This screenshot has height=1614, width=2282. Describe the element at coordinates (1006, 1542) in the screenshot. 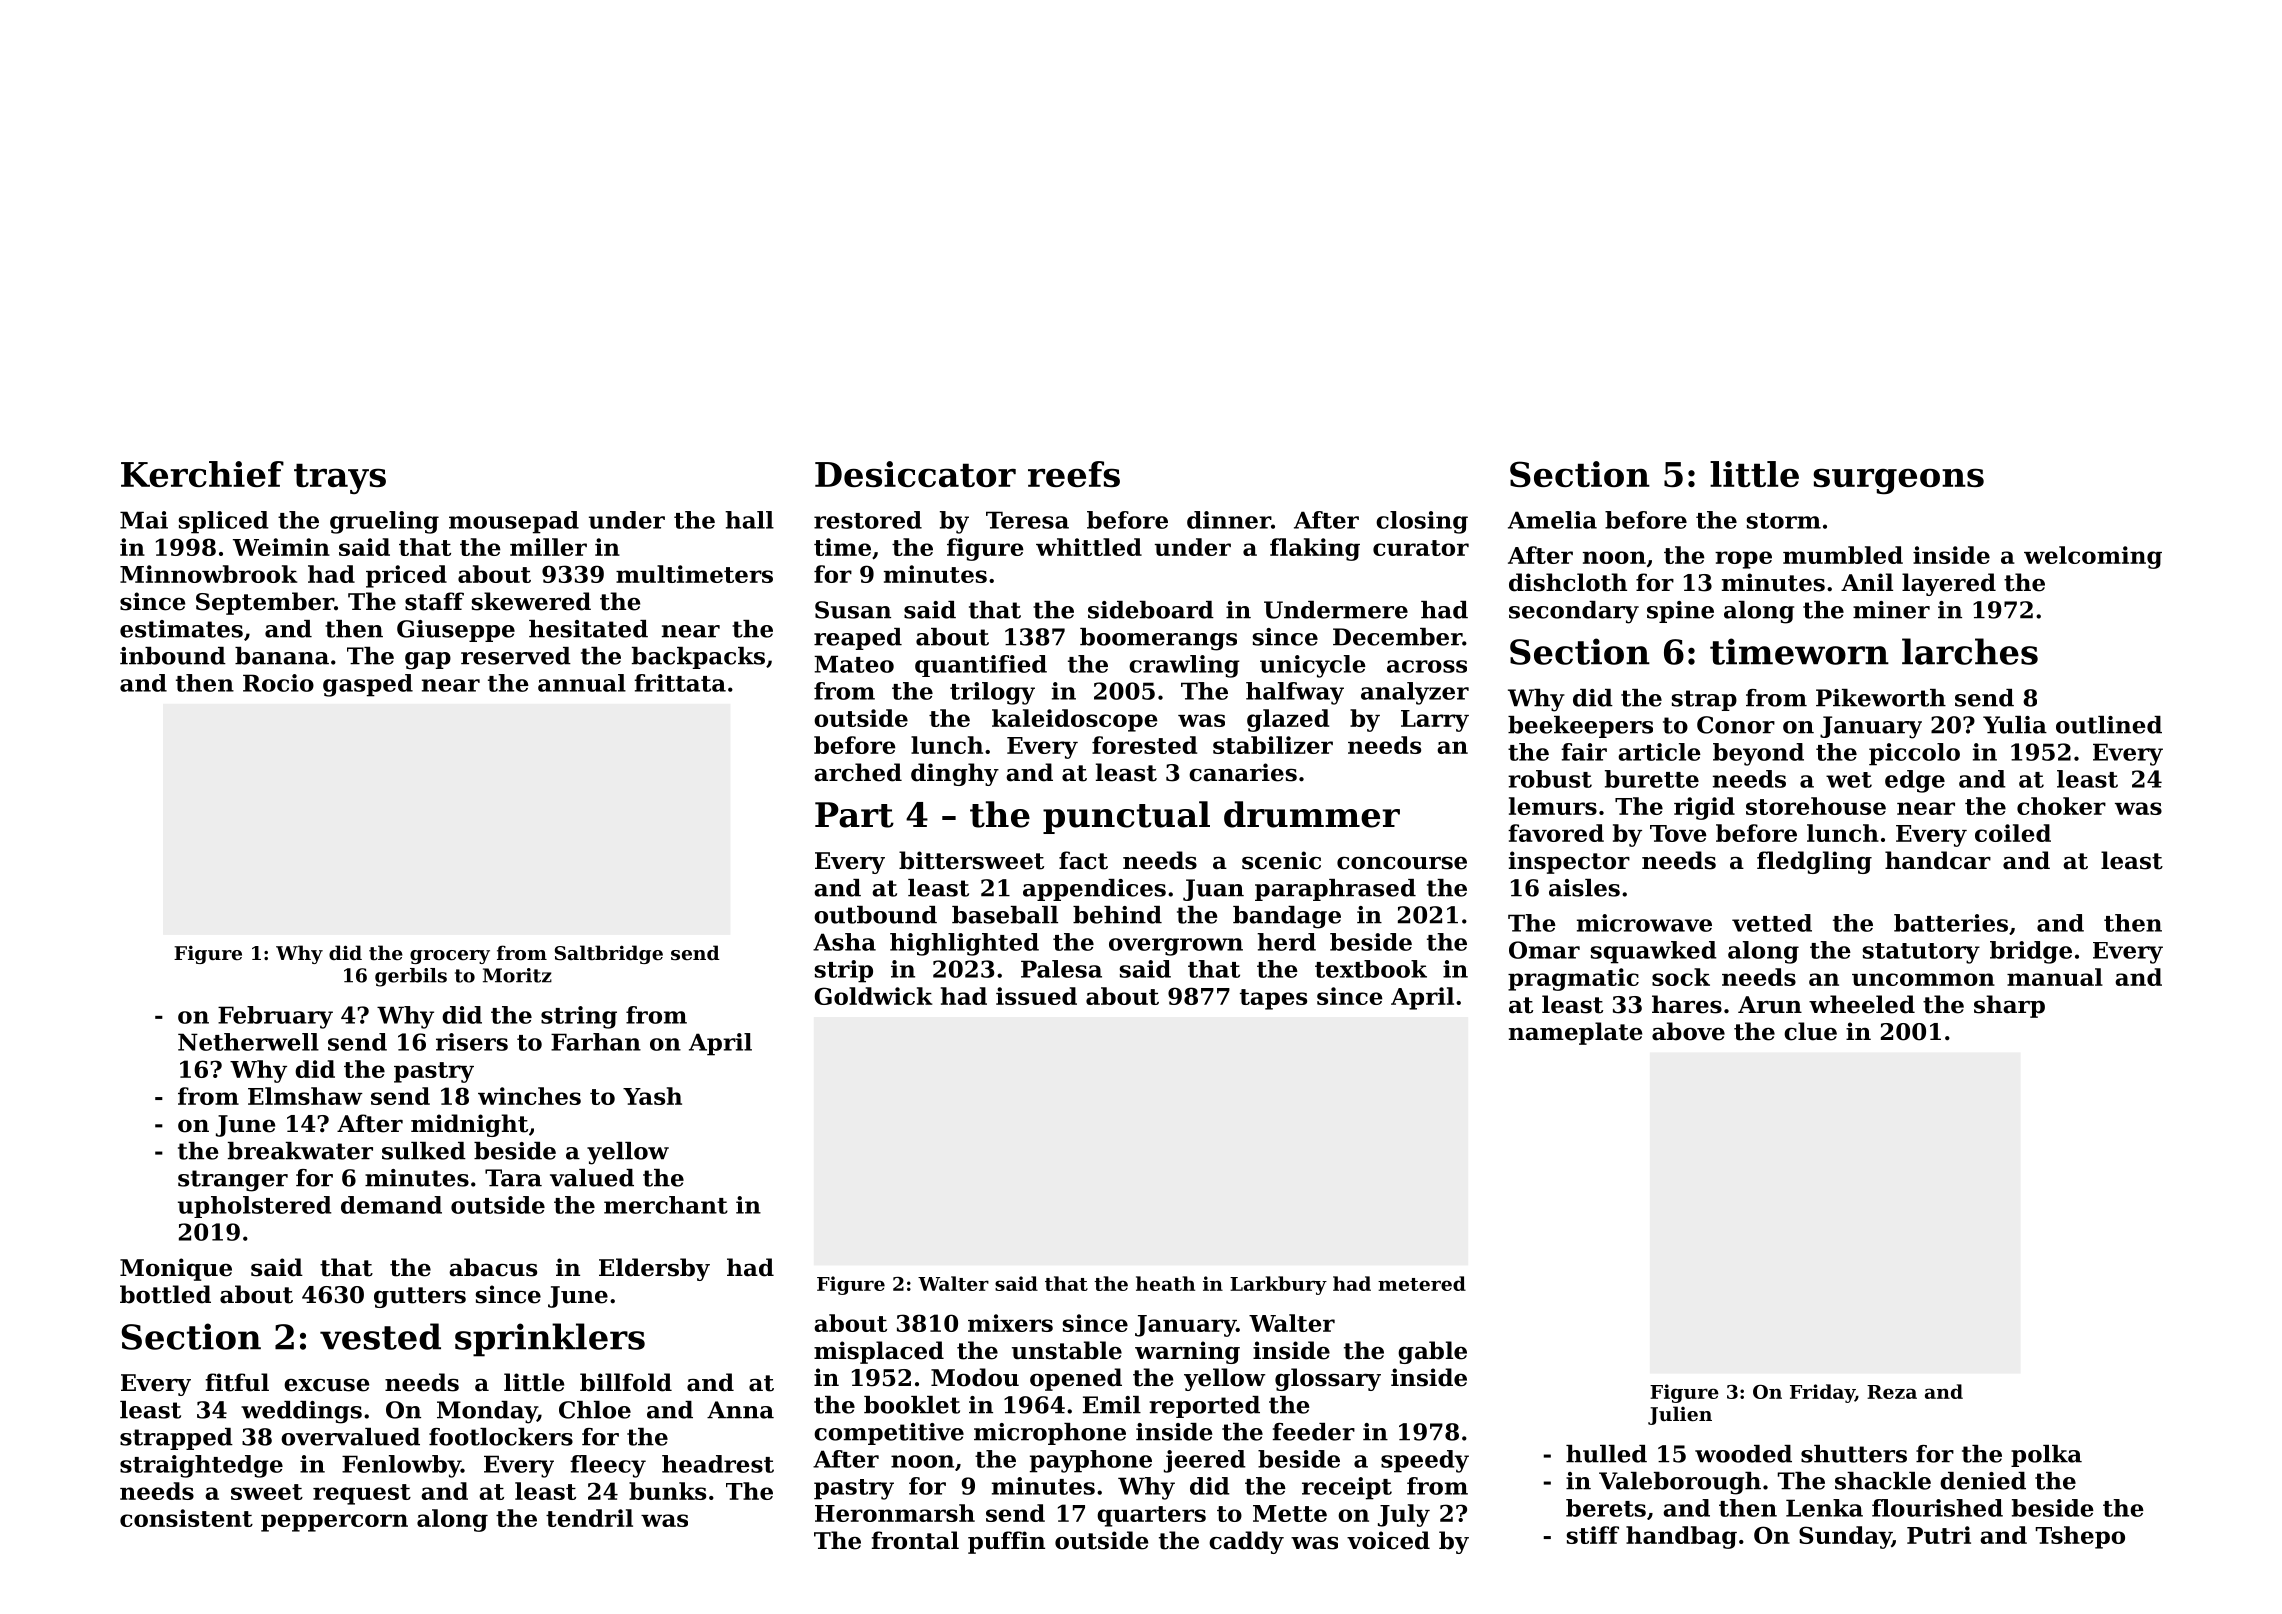

I see `puffin` at that location.
